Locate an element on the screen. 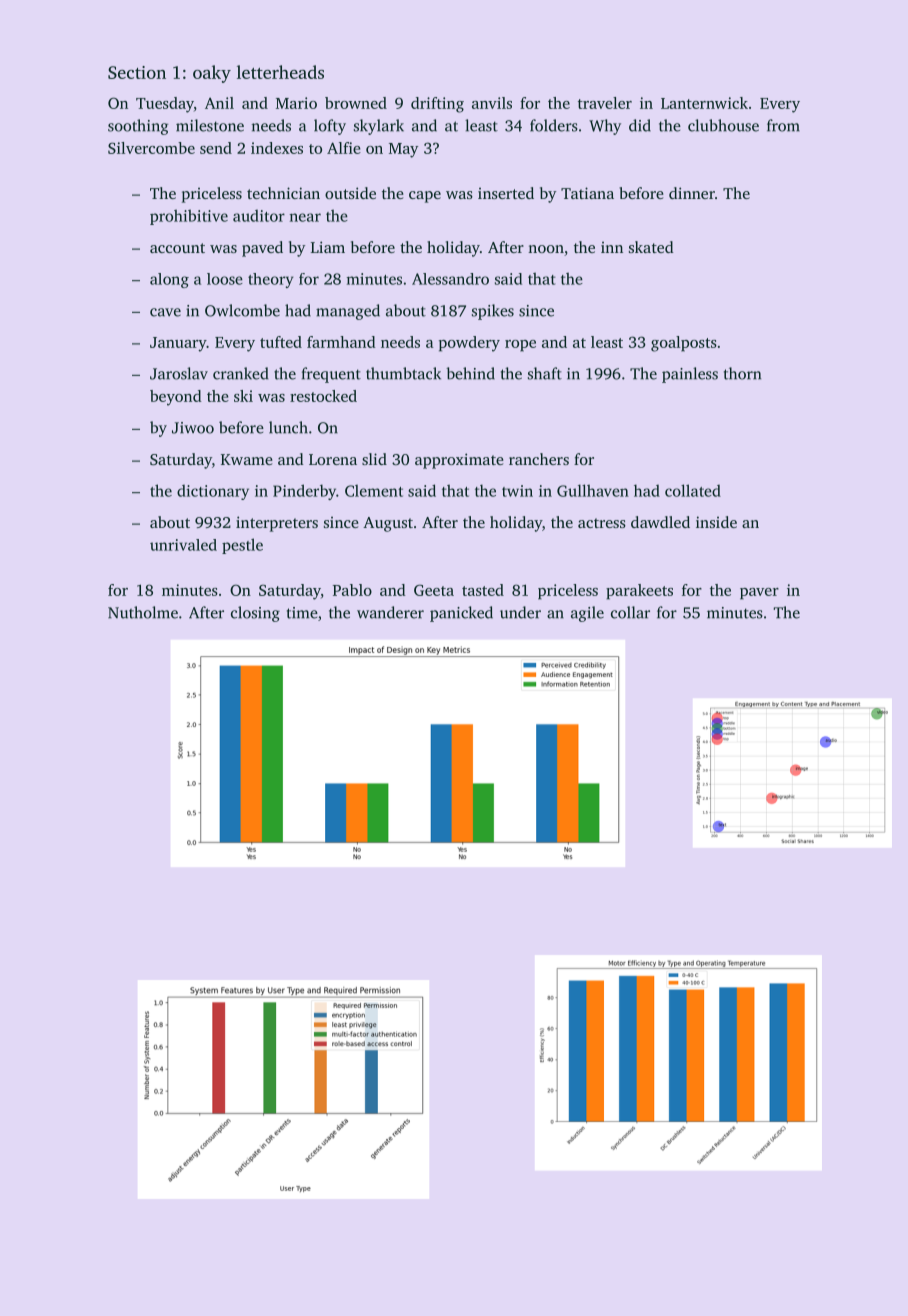 This screenshot has height=1316, width=908. oaky is located at coordinates (212, 74).
